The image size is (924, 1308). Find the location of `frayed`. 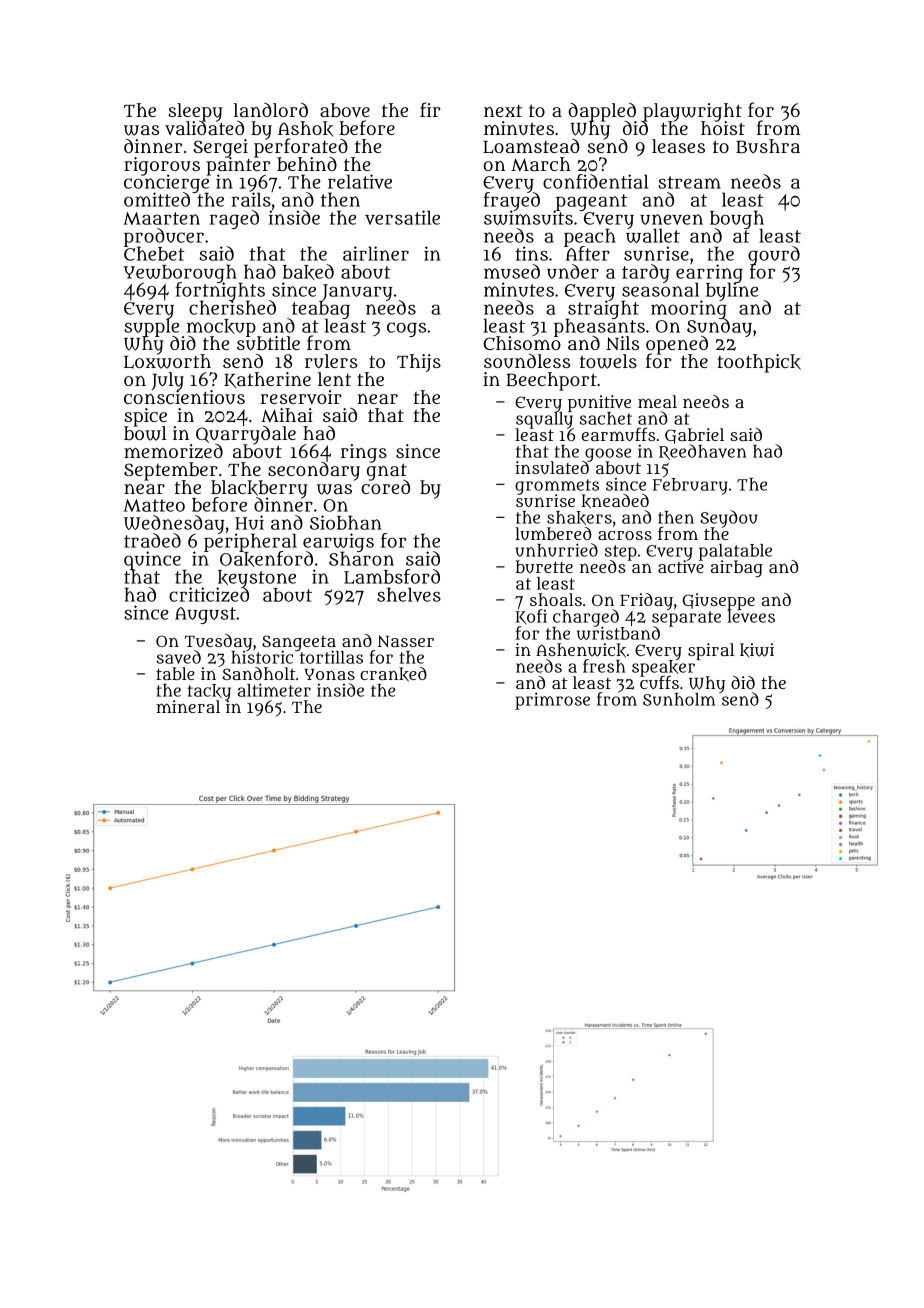

frayed is located at coordinates (511, 202).
